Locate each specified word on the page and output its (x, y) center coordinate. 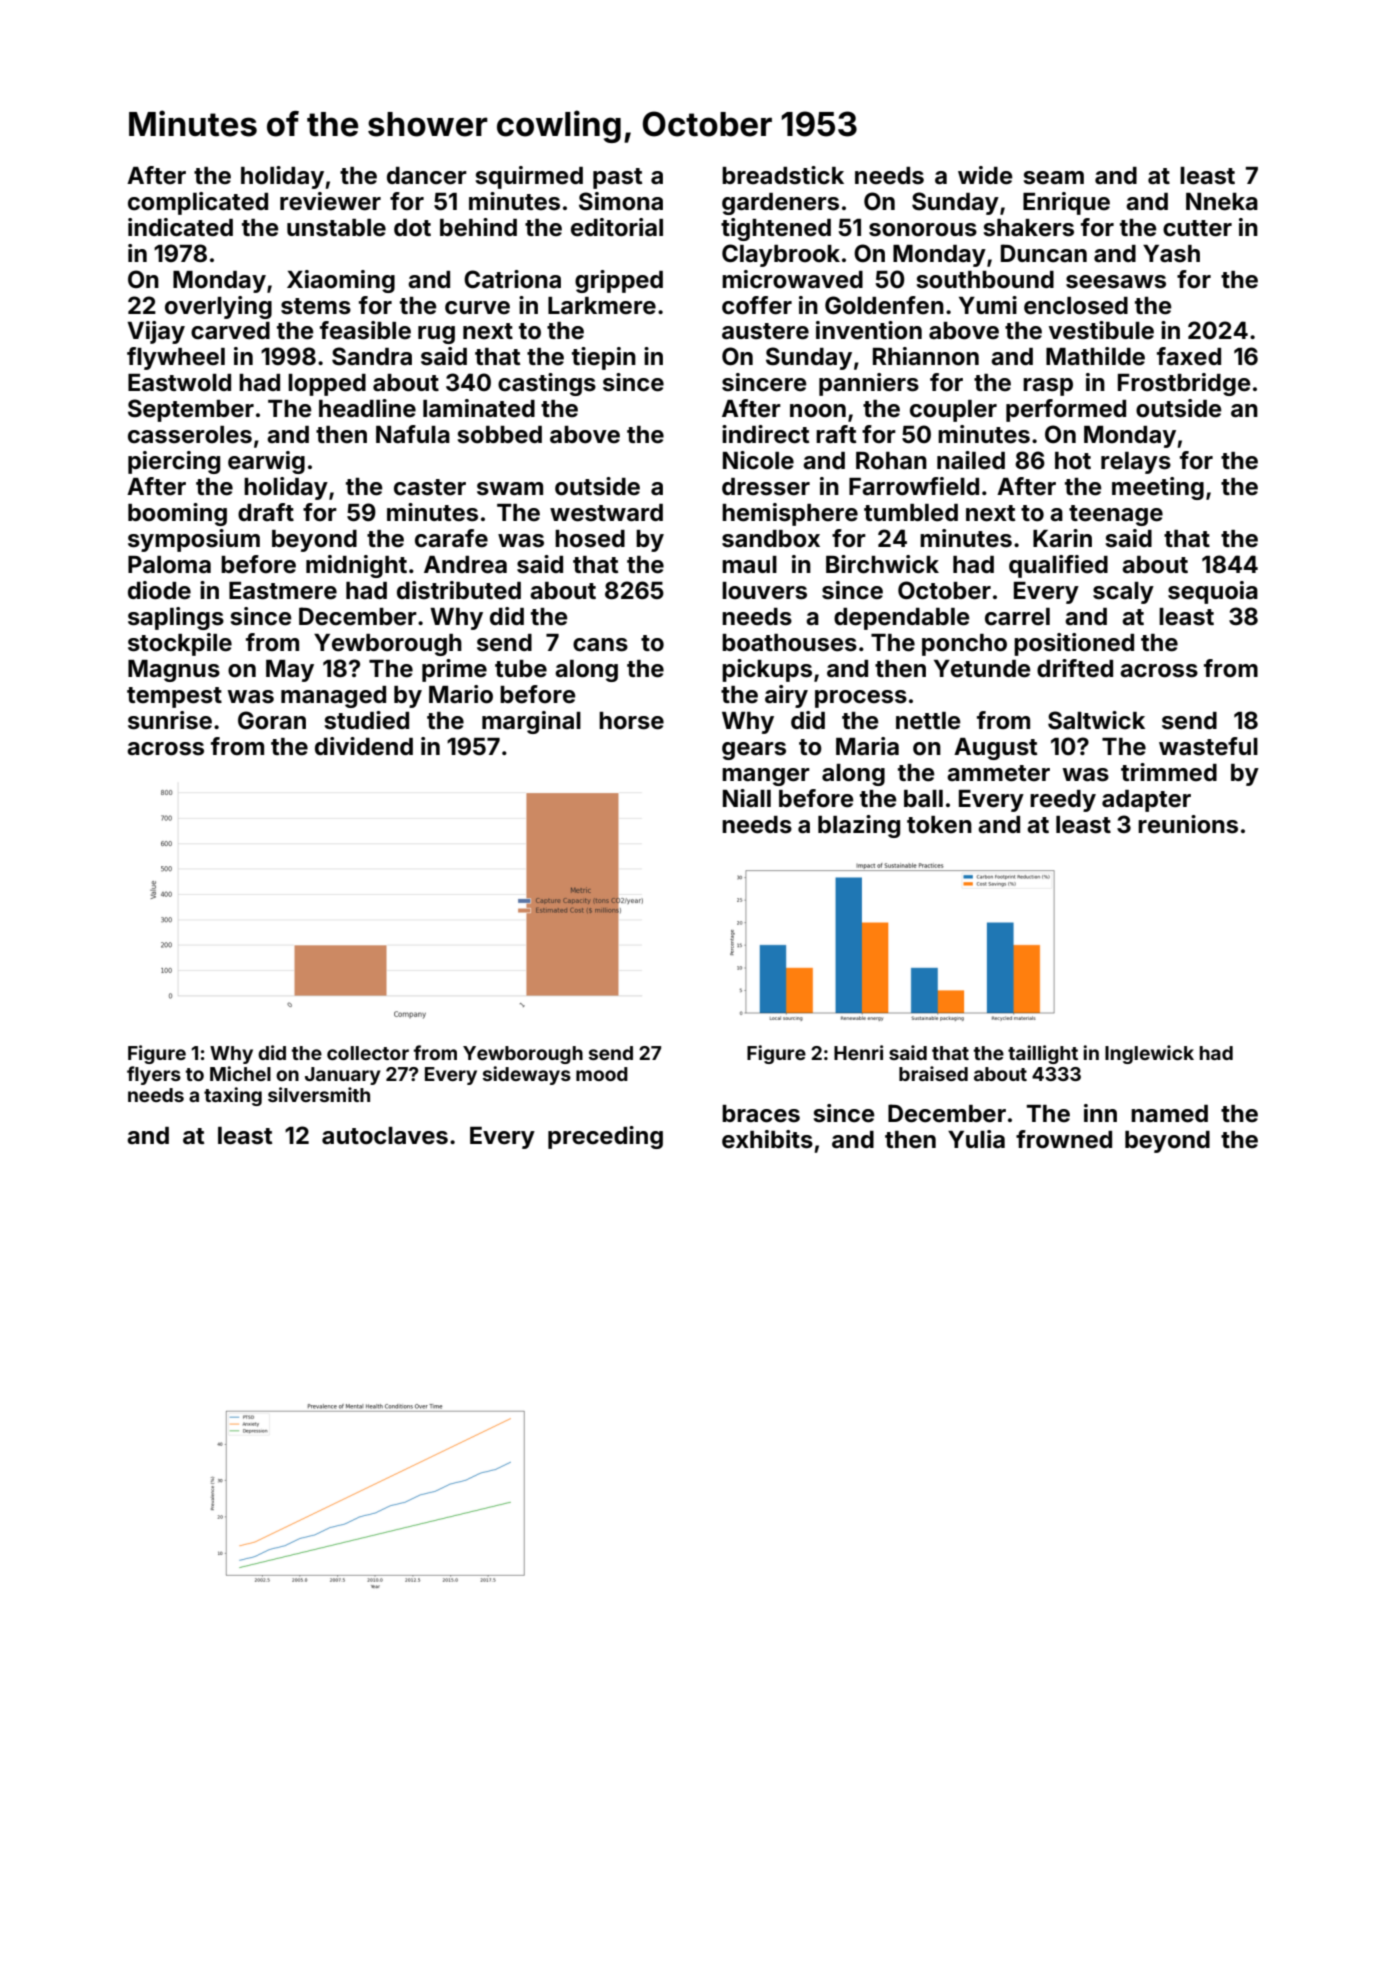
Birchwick (882, 564)
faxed (1189, 356)
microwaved (792, 279)
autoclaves (385, 1136)
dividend (364, 746)
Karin (1062, 538)
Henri (858, 1052)
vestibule (1101, 330)
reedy (1063, 801)
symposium (194, 540)
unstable (336, 228)
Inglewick (1149, 1054)
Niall (747, 798)
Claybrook (781, 255)
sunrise (170, 720)
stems (316, 306)
